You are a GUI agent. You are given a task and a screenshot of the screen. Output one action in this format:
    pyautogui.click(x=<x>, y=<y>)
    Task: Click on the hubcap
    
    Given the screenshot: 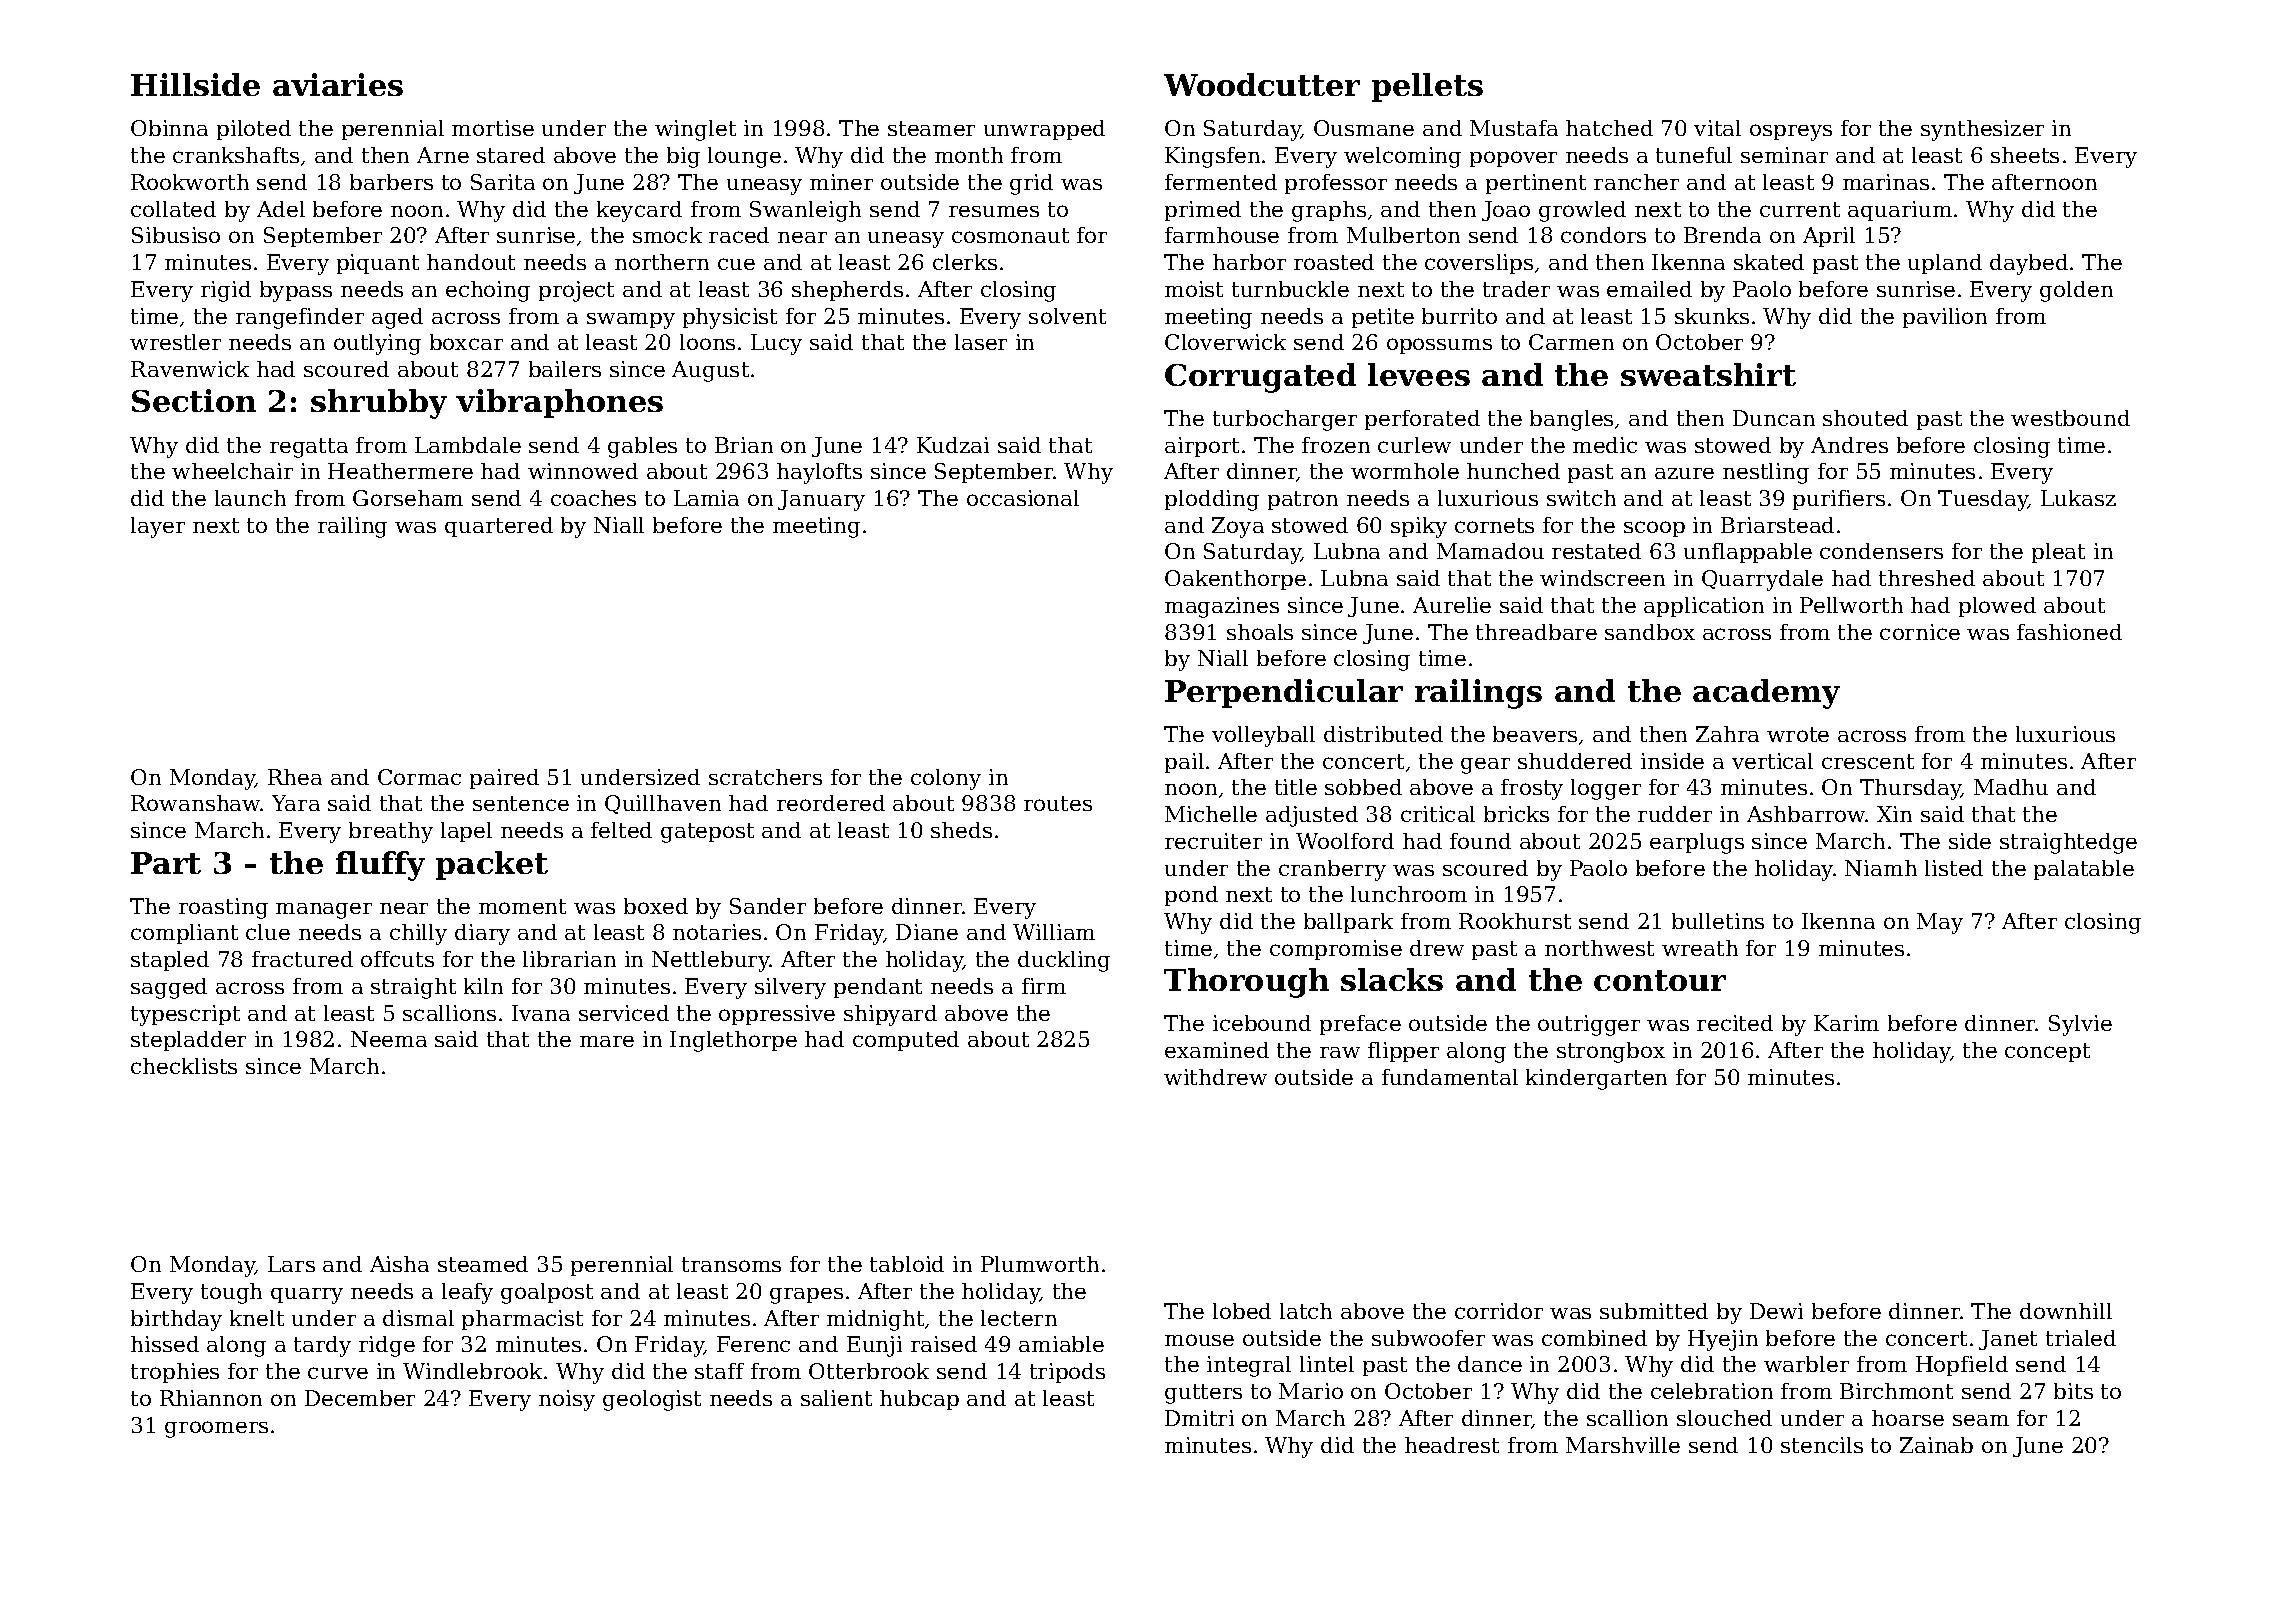 What is the action you would take?
    pyautogui.click(x=919, y=1400)
